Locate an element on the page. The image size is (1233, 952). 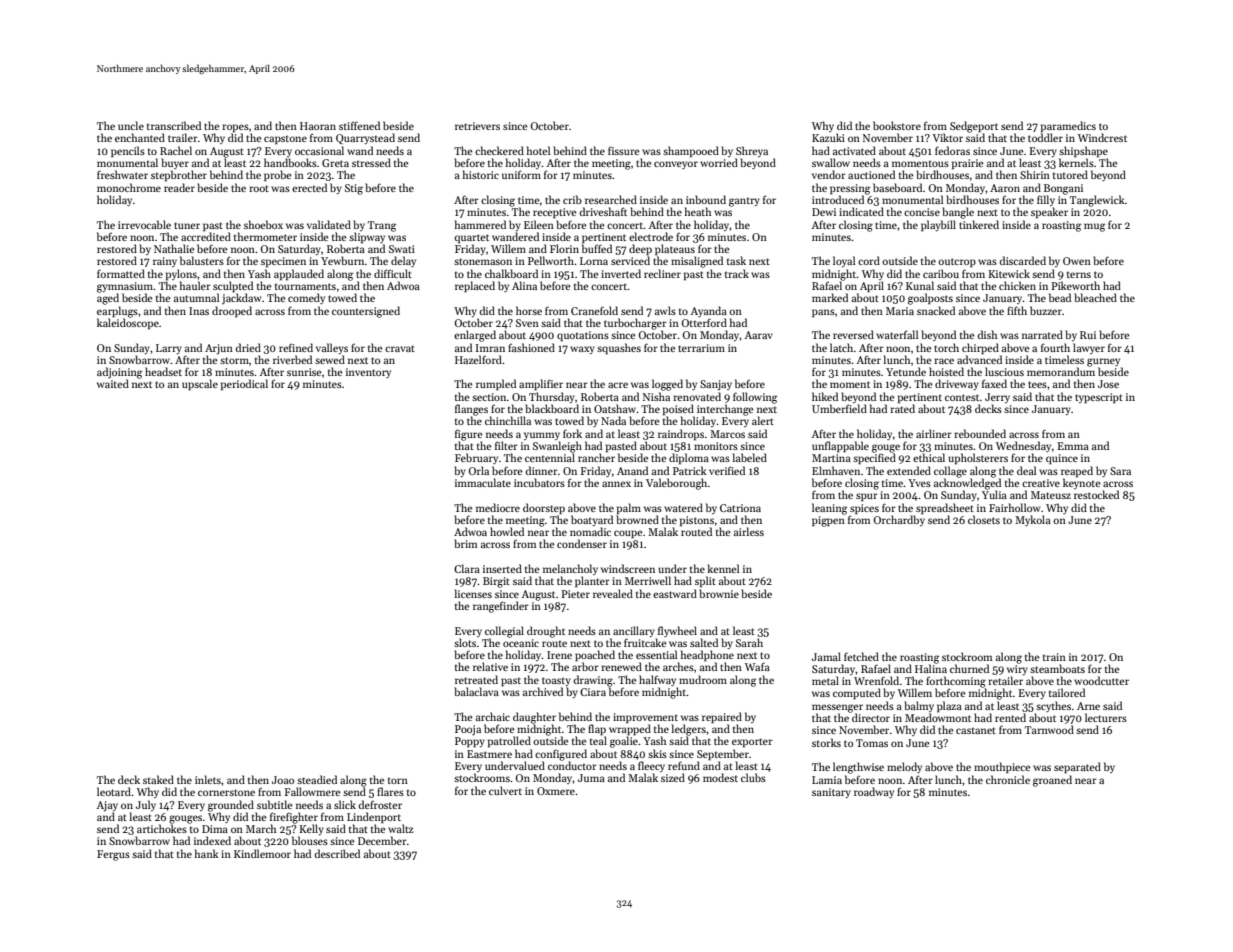
Tanglewick is located at coordinates (1097, 201).
